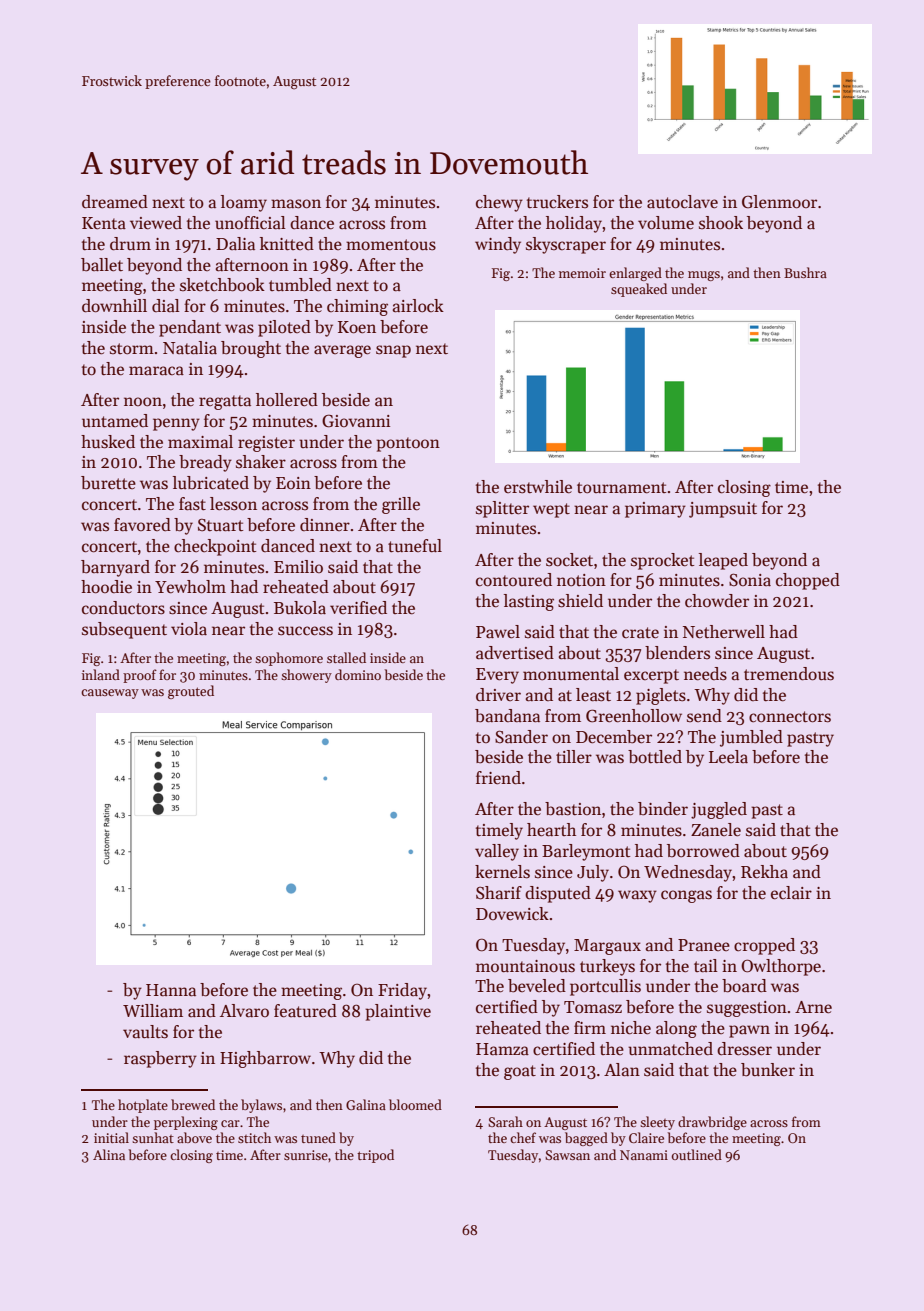 This page has height=1311, width=924. Describe the element at coordinates (346, 657) in the page. I see `stalled` at that location.
